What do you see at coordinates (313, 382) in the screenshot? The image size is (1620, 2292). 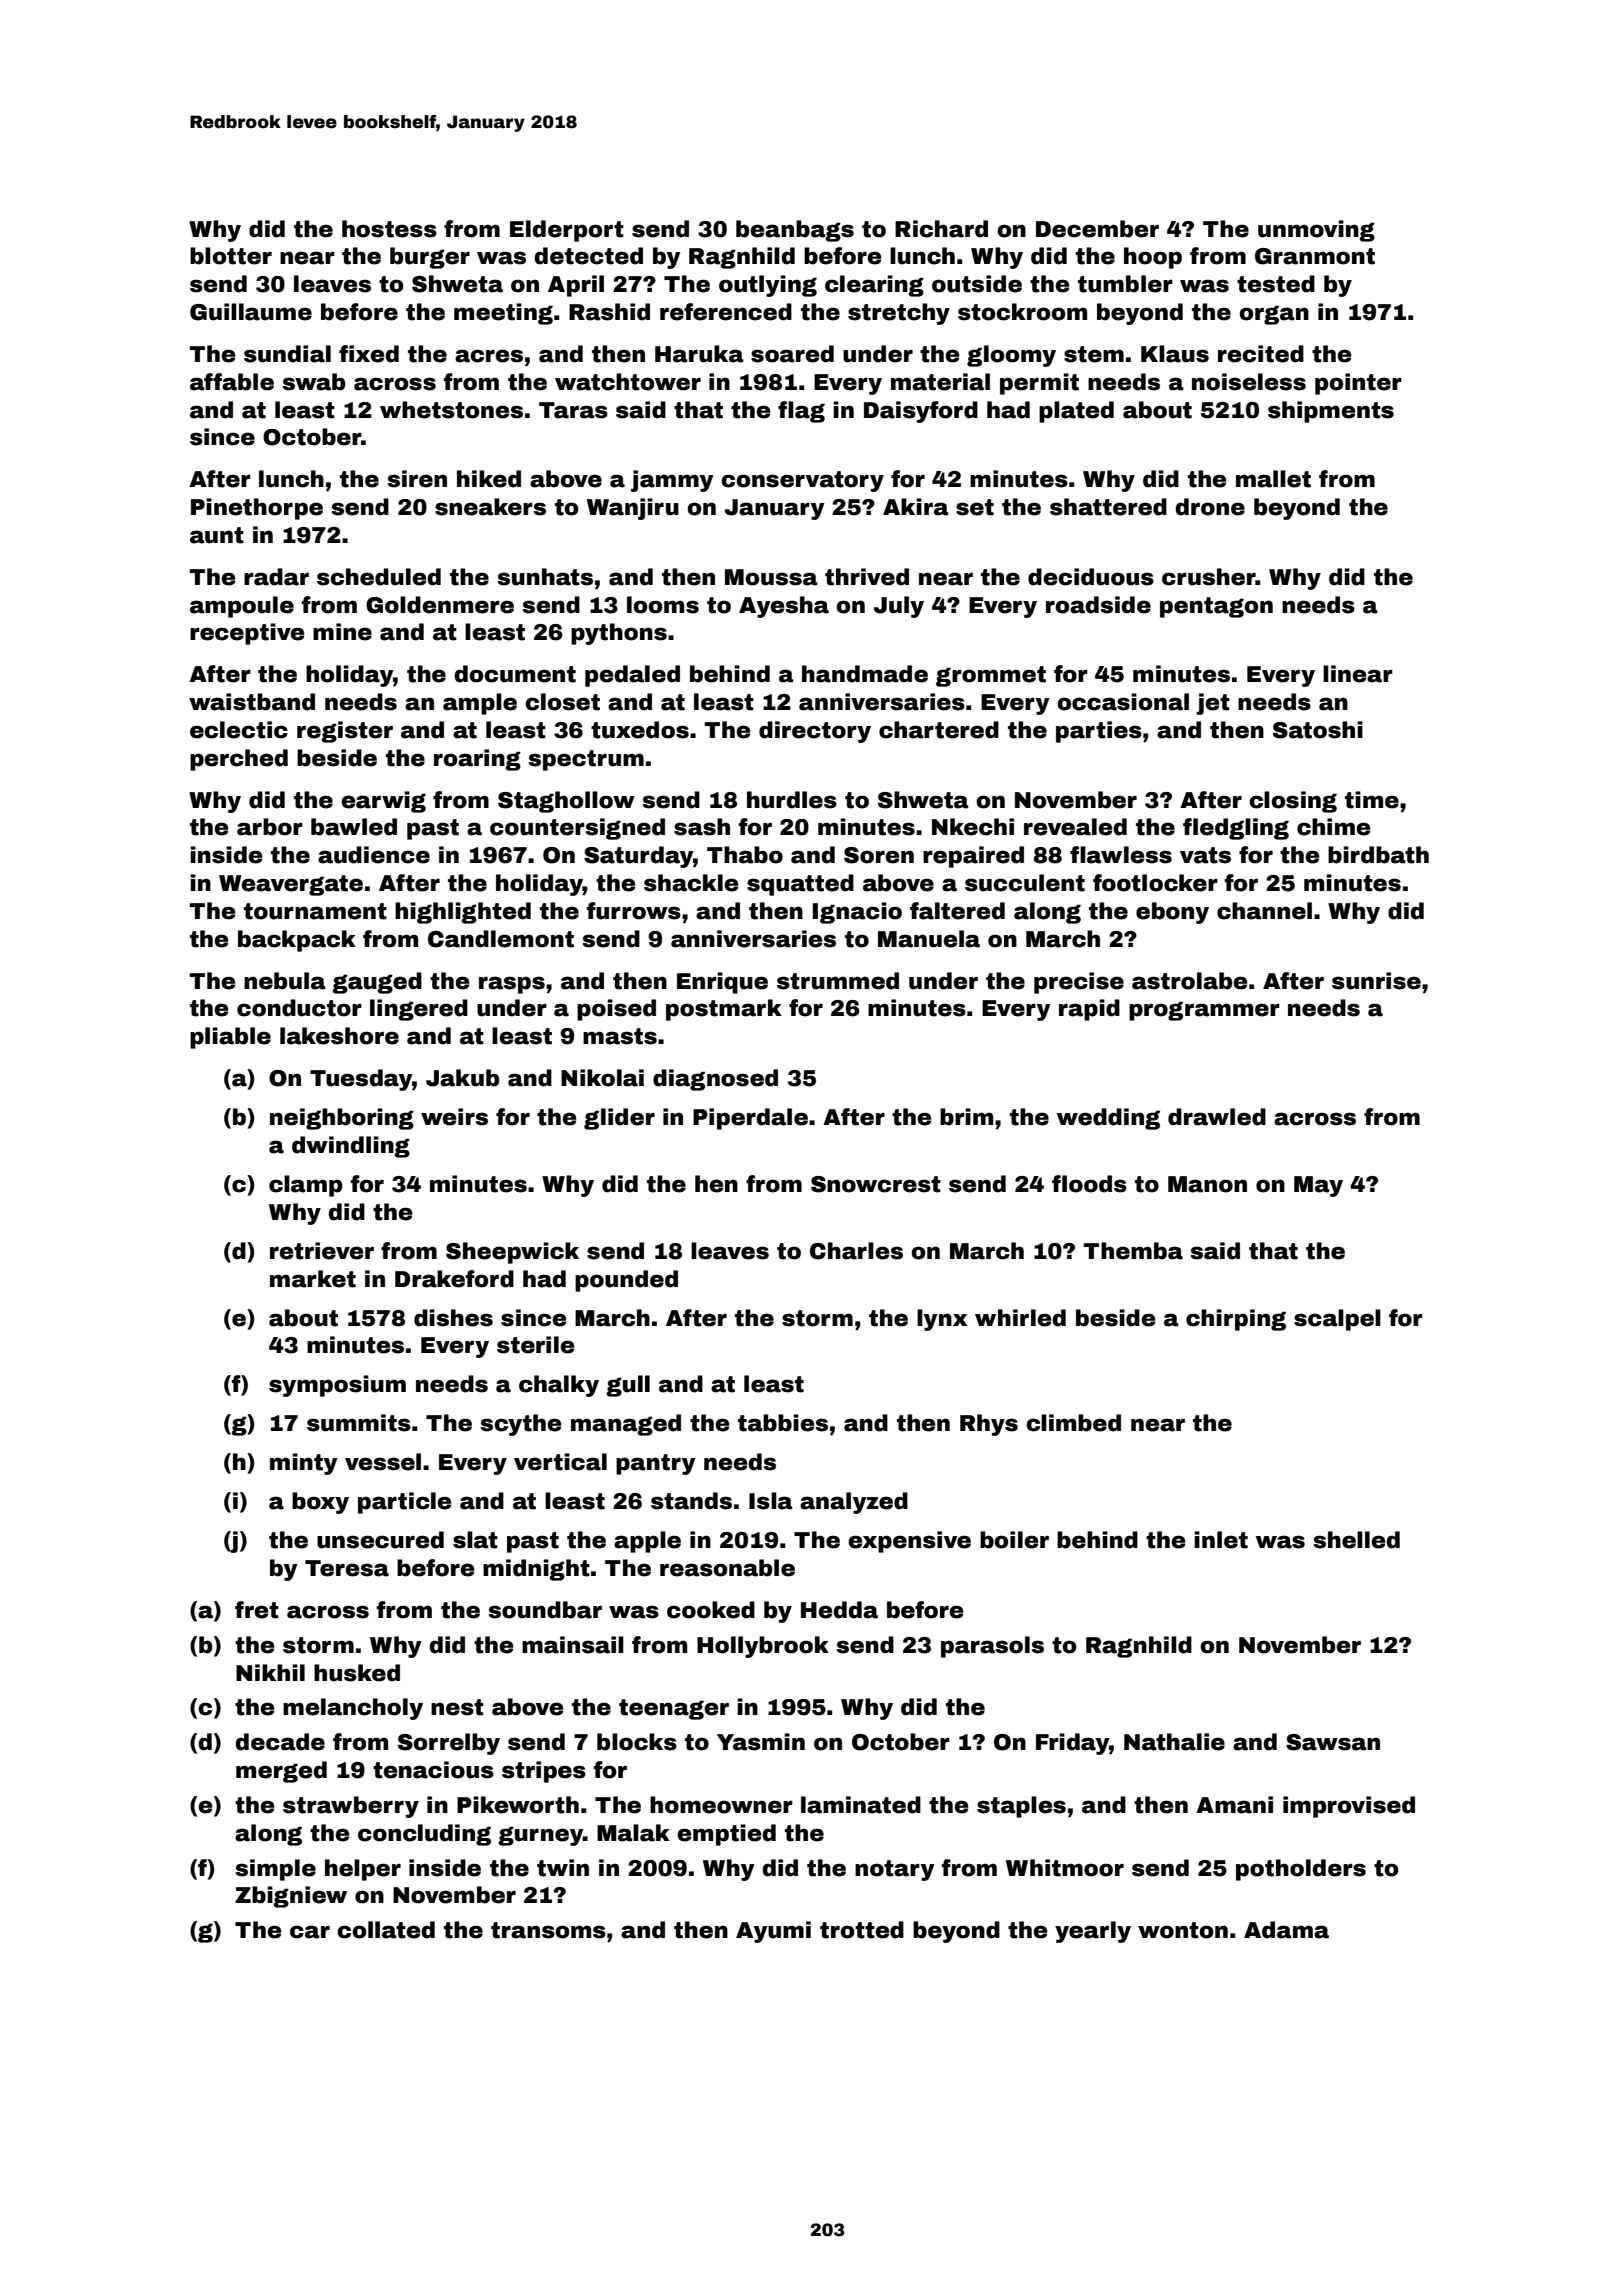 I see `swab` at bounding box center [313, 382].
